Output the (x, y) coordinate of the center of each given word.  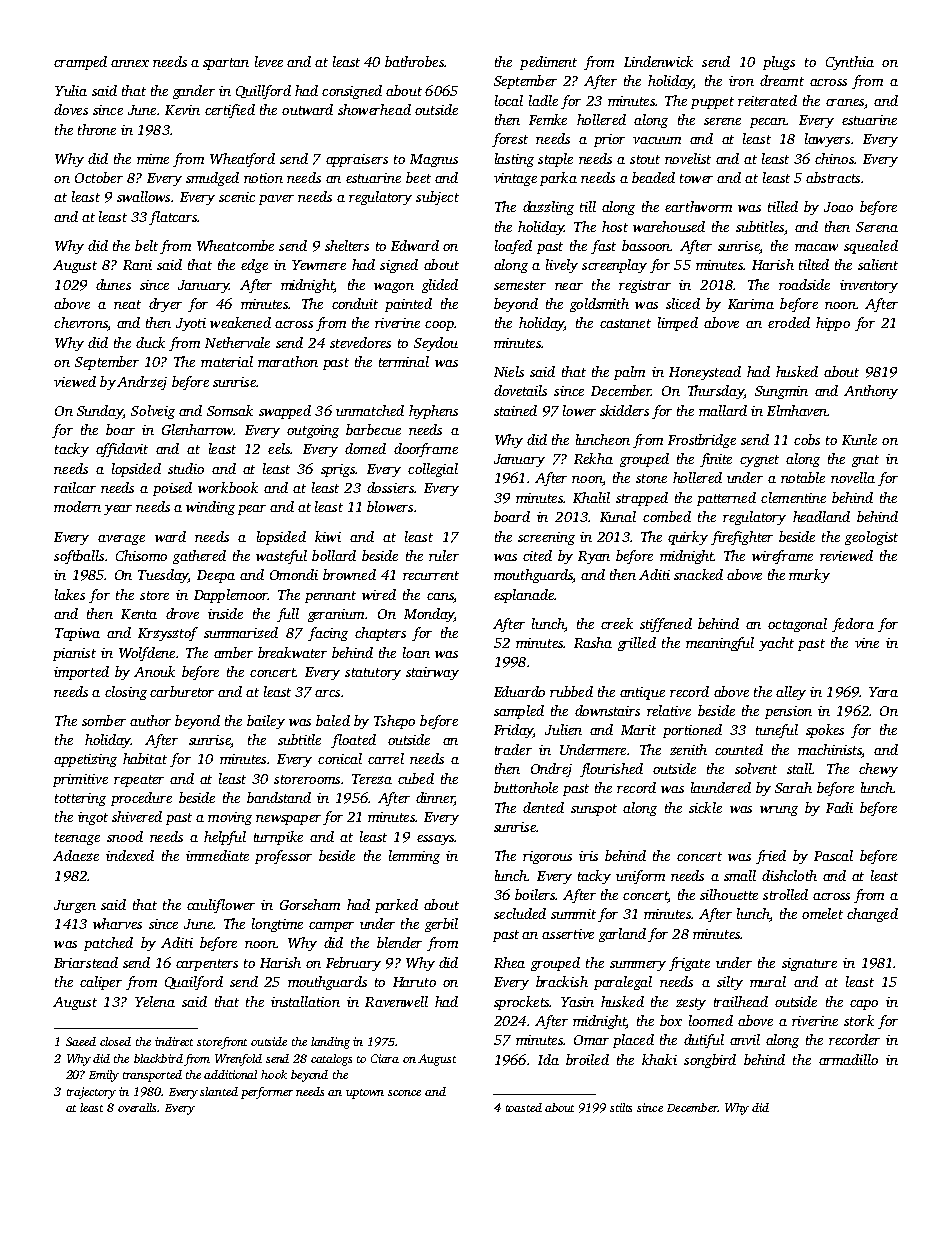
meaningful (720, 644)
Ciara (385, 1058)
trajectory (91, 1093)
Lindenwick (658, 61)
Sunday (100, 412)
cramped (80, 63)
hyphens (433, 412)
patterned (726, 499)
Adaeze (76, 855)
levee (269, 61)
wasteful (281, 557)
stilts (621, 1107)
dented (543, 807)
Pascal (833, 855)
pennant (330, 597)
